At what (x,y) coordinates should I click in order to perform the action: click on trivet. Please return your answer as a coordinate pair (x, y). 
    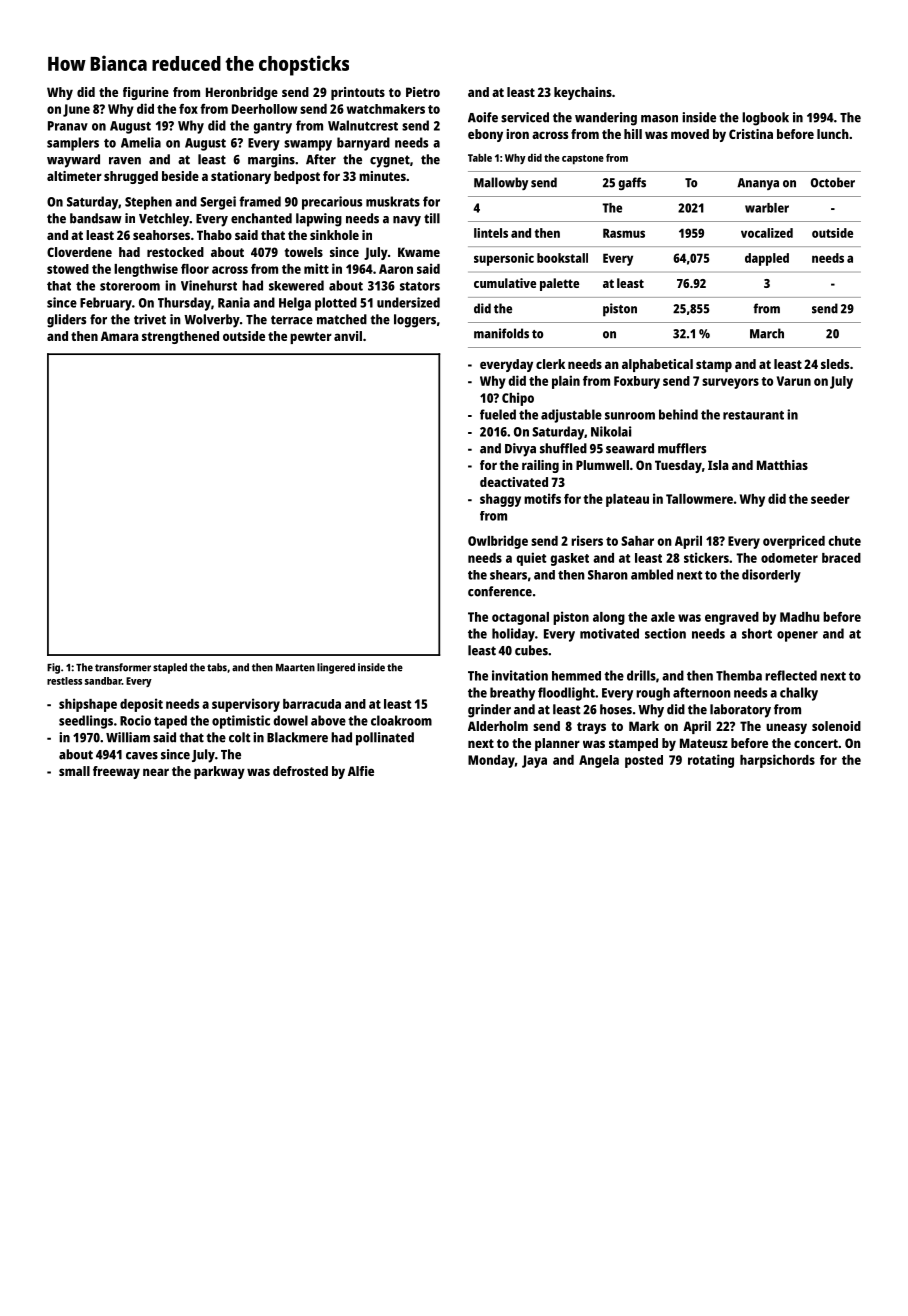
    Looking at the image, I should click on (150, 319).
